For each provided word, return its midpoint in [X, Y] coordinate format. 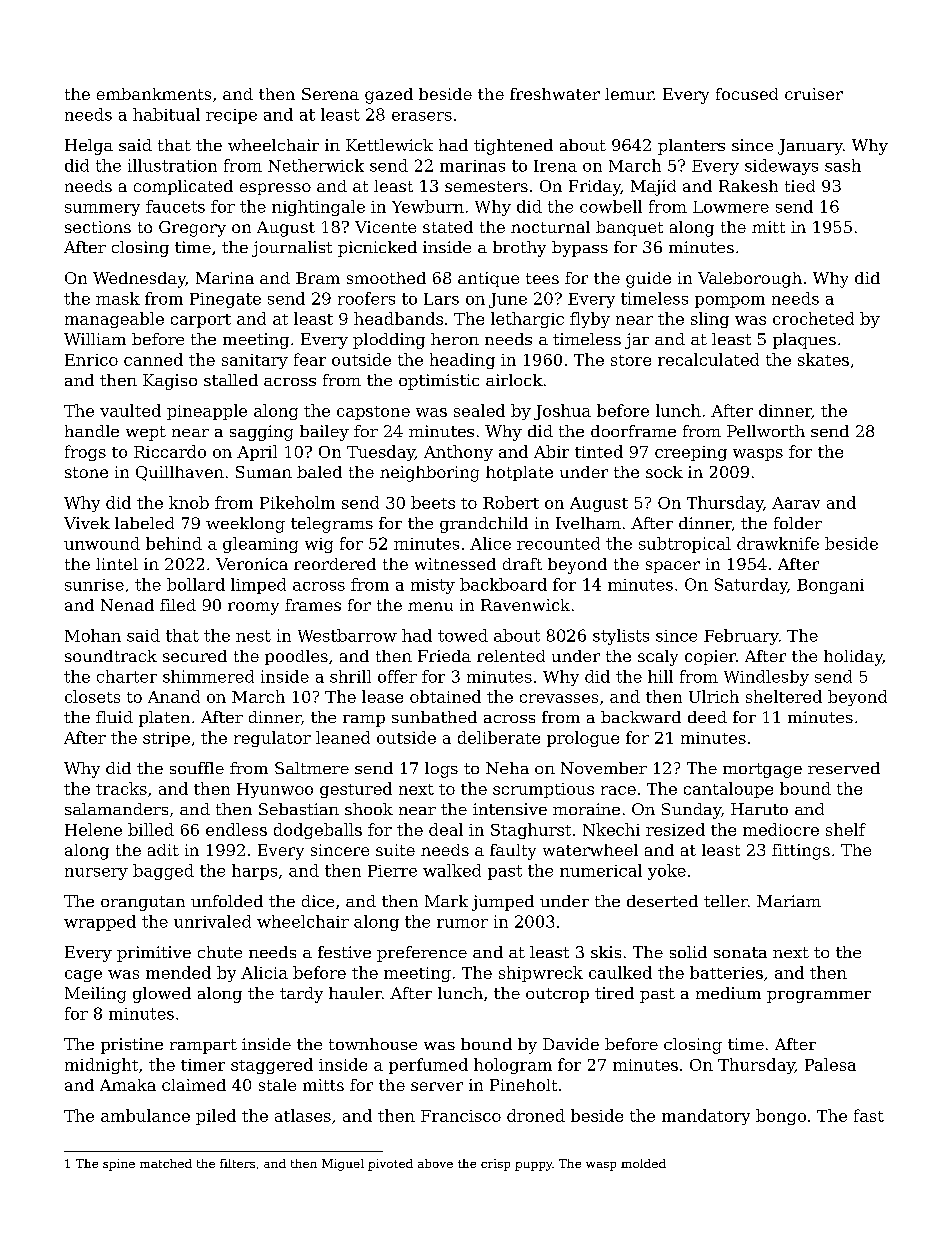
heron [455, 339]
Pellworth [766, 431]
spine [119, 1165]
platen [164, 719]
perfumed [428, 1066]
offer [397, 676]
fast [869, 1115]
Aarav [796, 503]
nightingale [318, 208]
